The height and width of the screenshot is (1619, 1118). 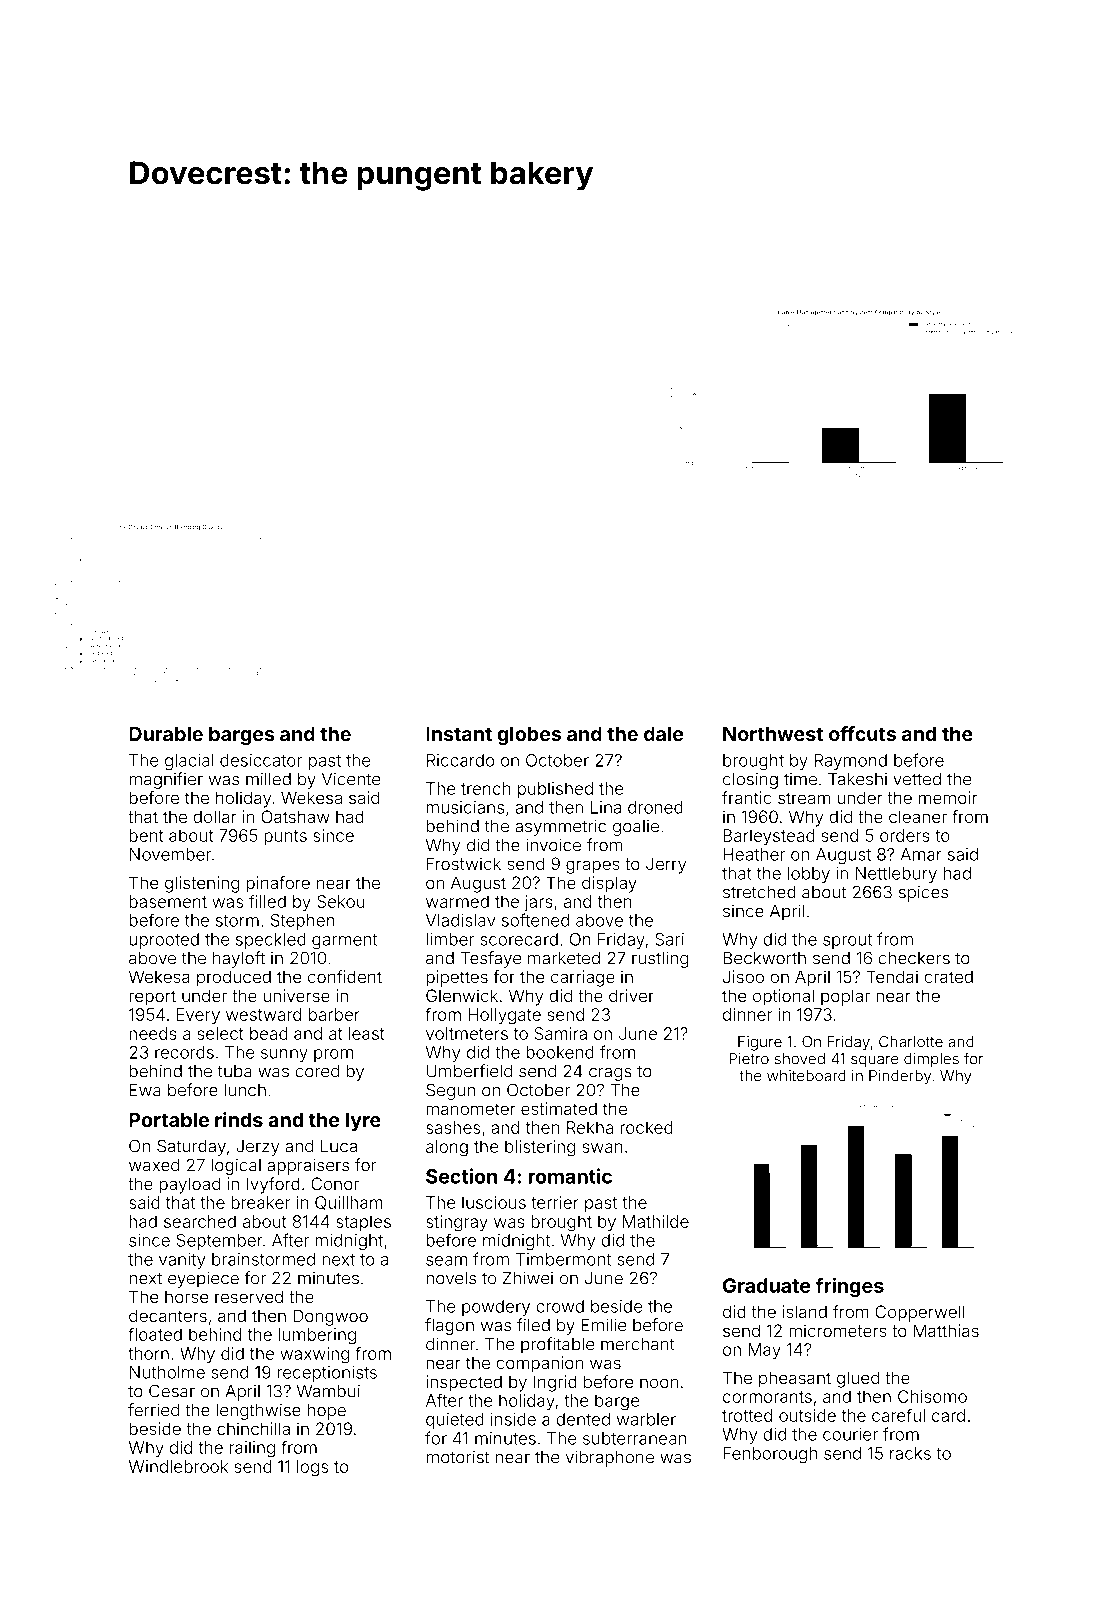 I want to click on Windlebrook, so click(x=178, y=1466).
